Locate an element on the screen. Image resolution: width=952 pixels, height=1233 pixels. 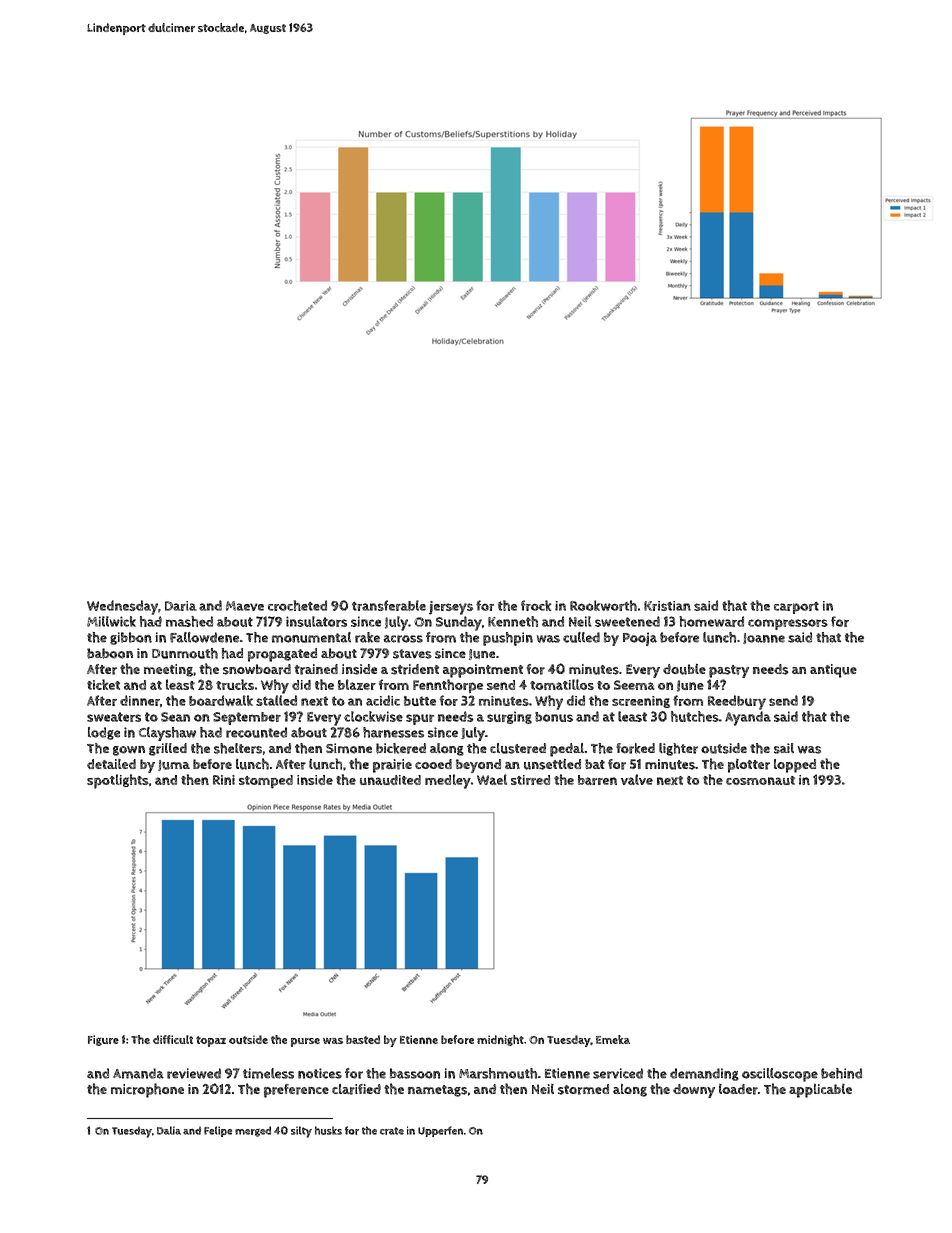
cosmonaut is located at coordinates (760, 780).
